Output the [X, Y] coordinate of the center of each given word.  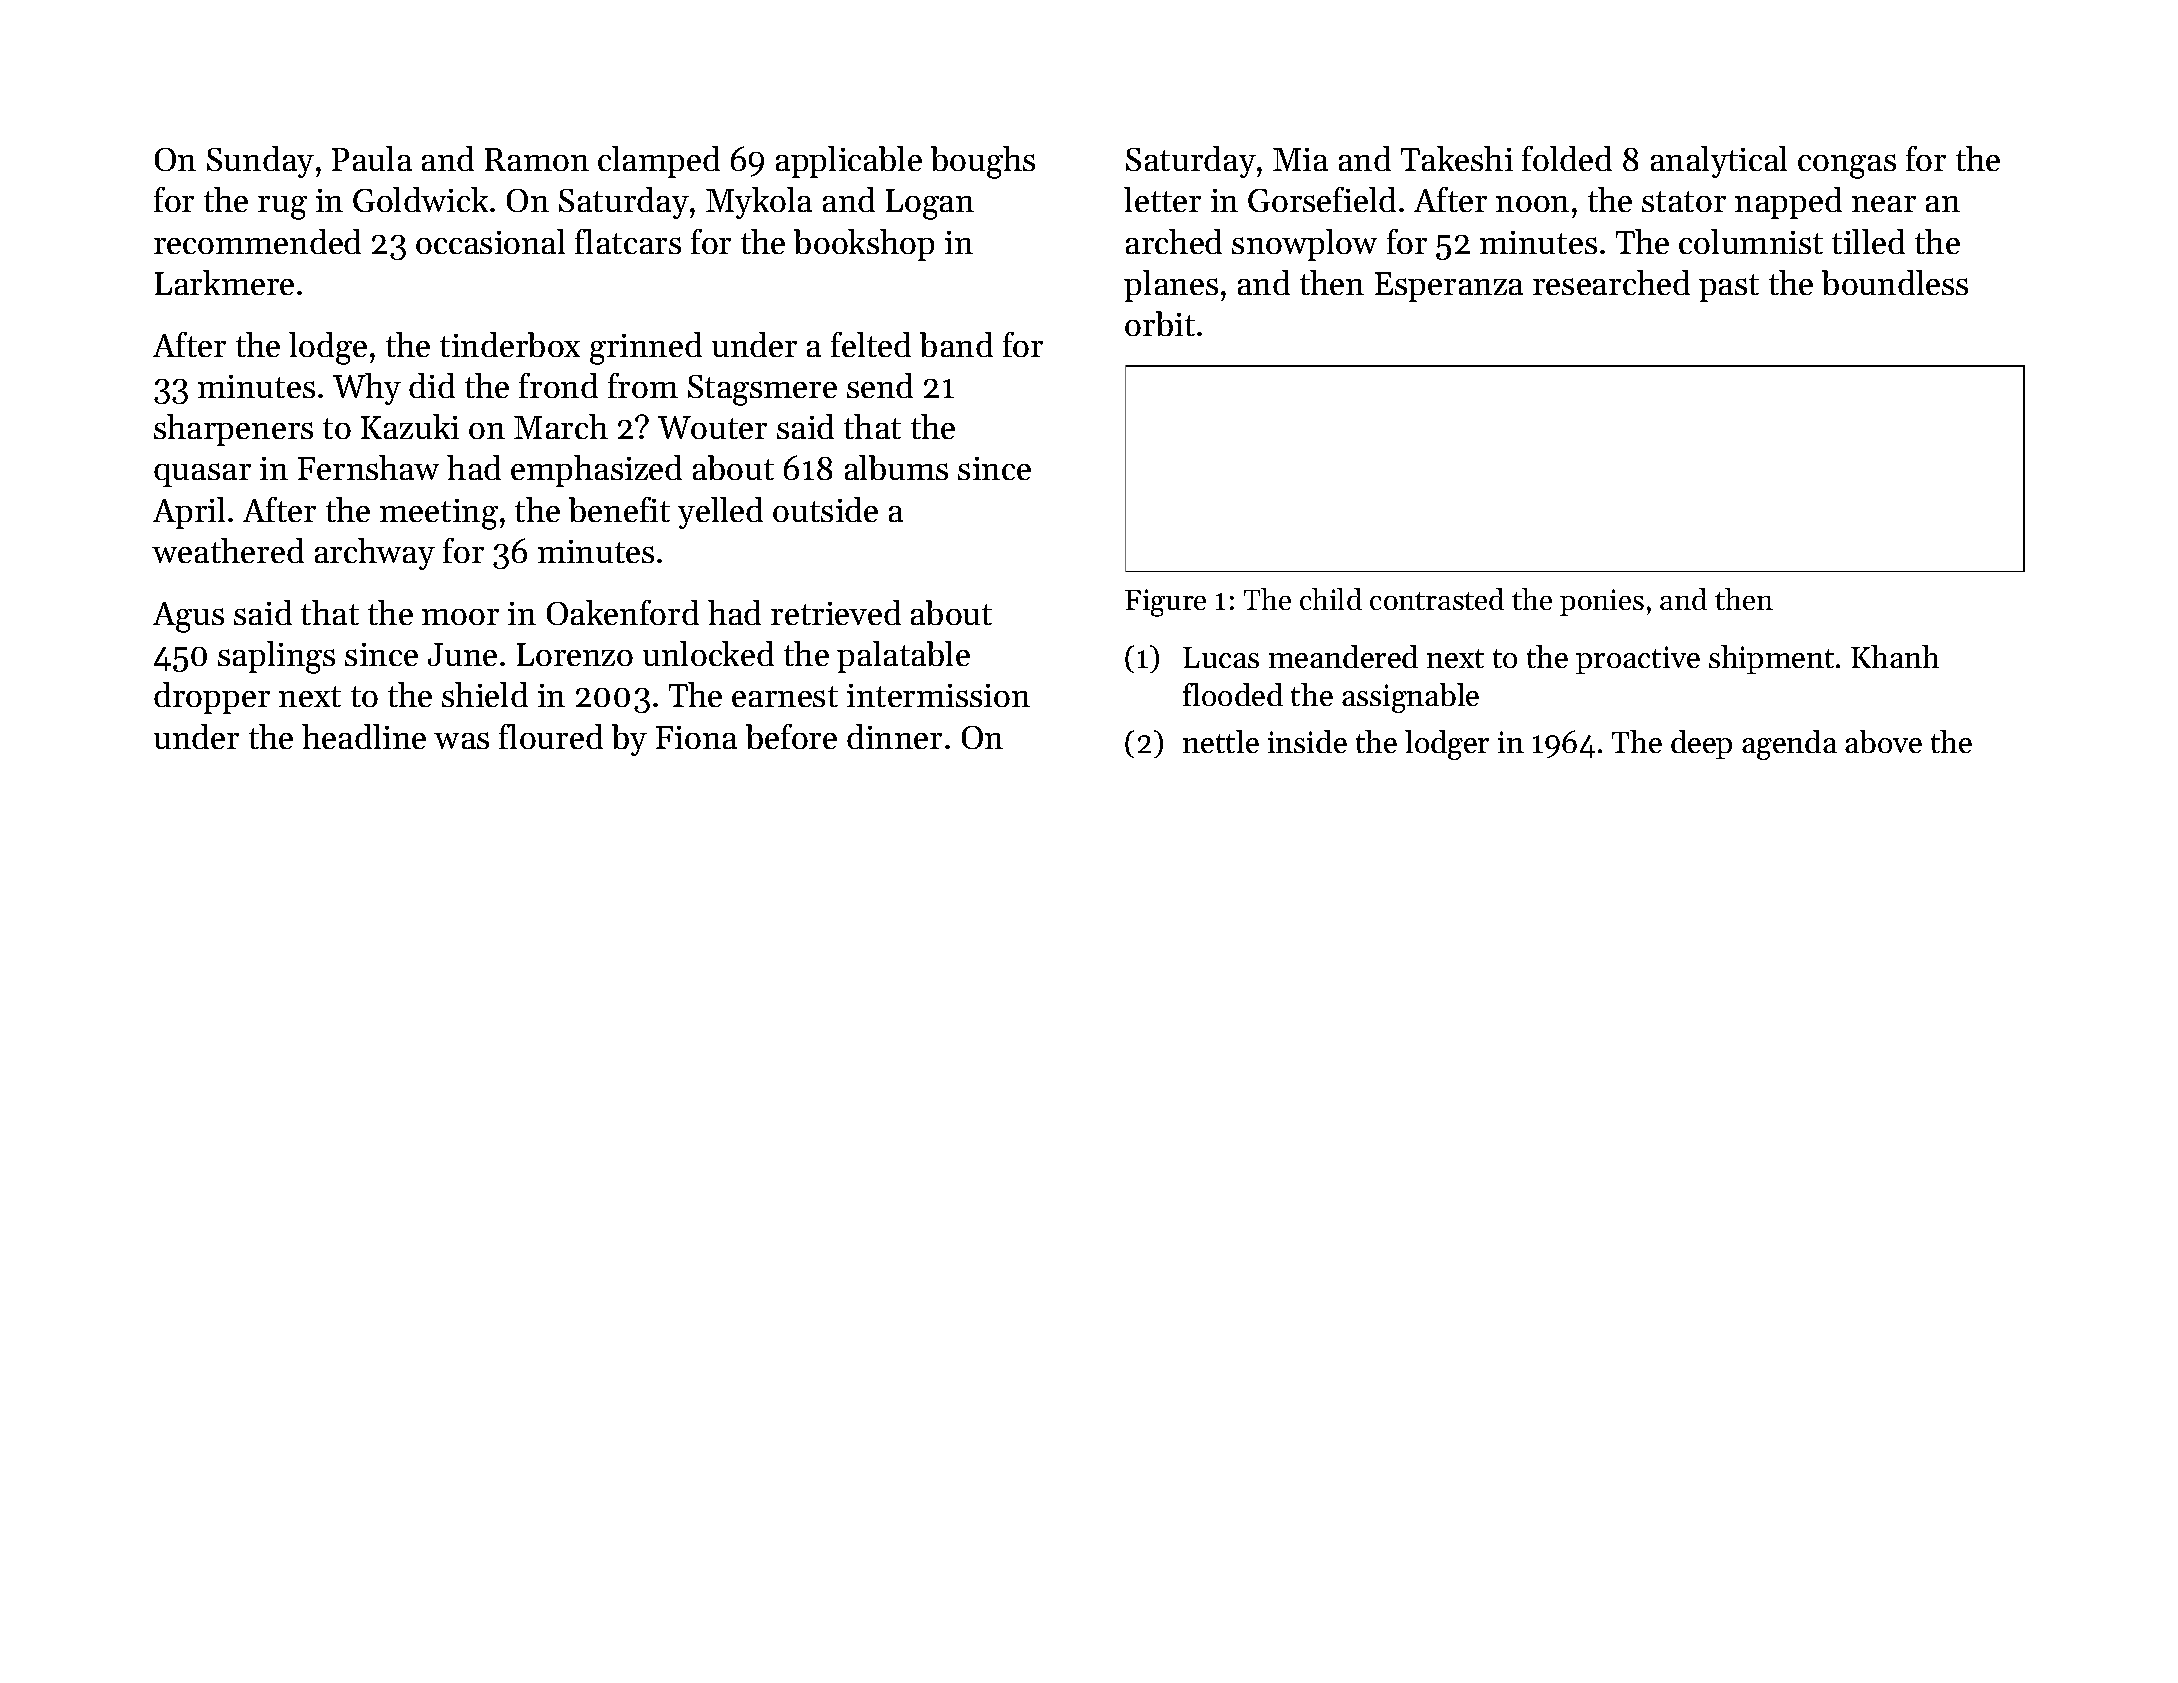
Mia [1300, 159]
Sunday [260, 162]
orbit [1160, 323]
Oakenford [623, 612]
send [880, 385]
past [1729, 288]
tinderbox [510, 344]
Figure [1165, 603]
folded [1567, 158]
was [461, 740]
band [956, 344]
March [561, 426]
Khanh [1895, 656]
